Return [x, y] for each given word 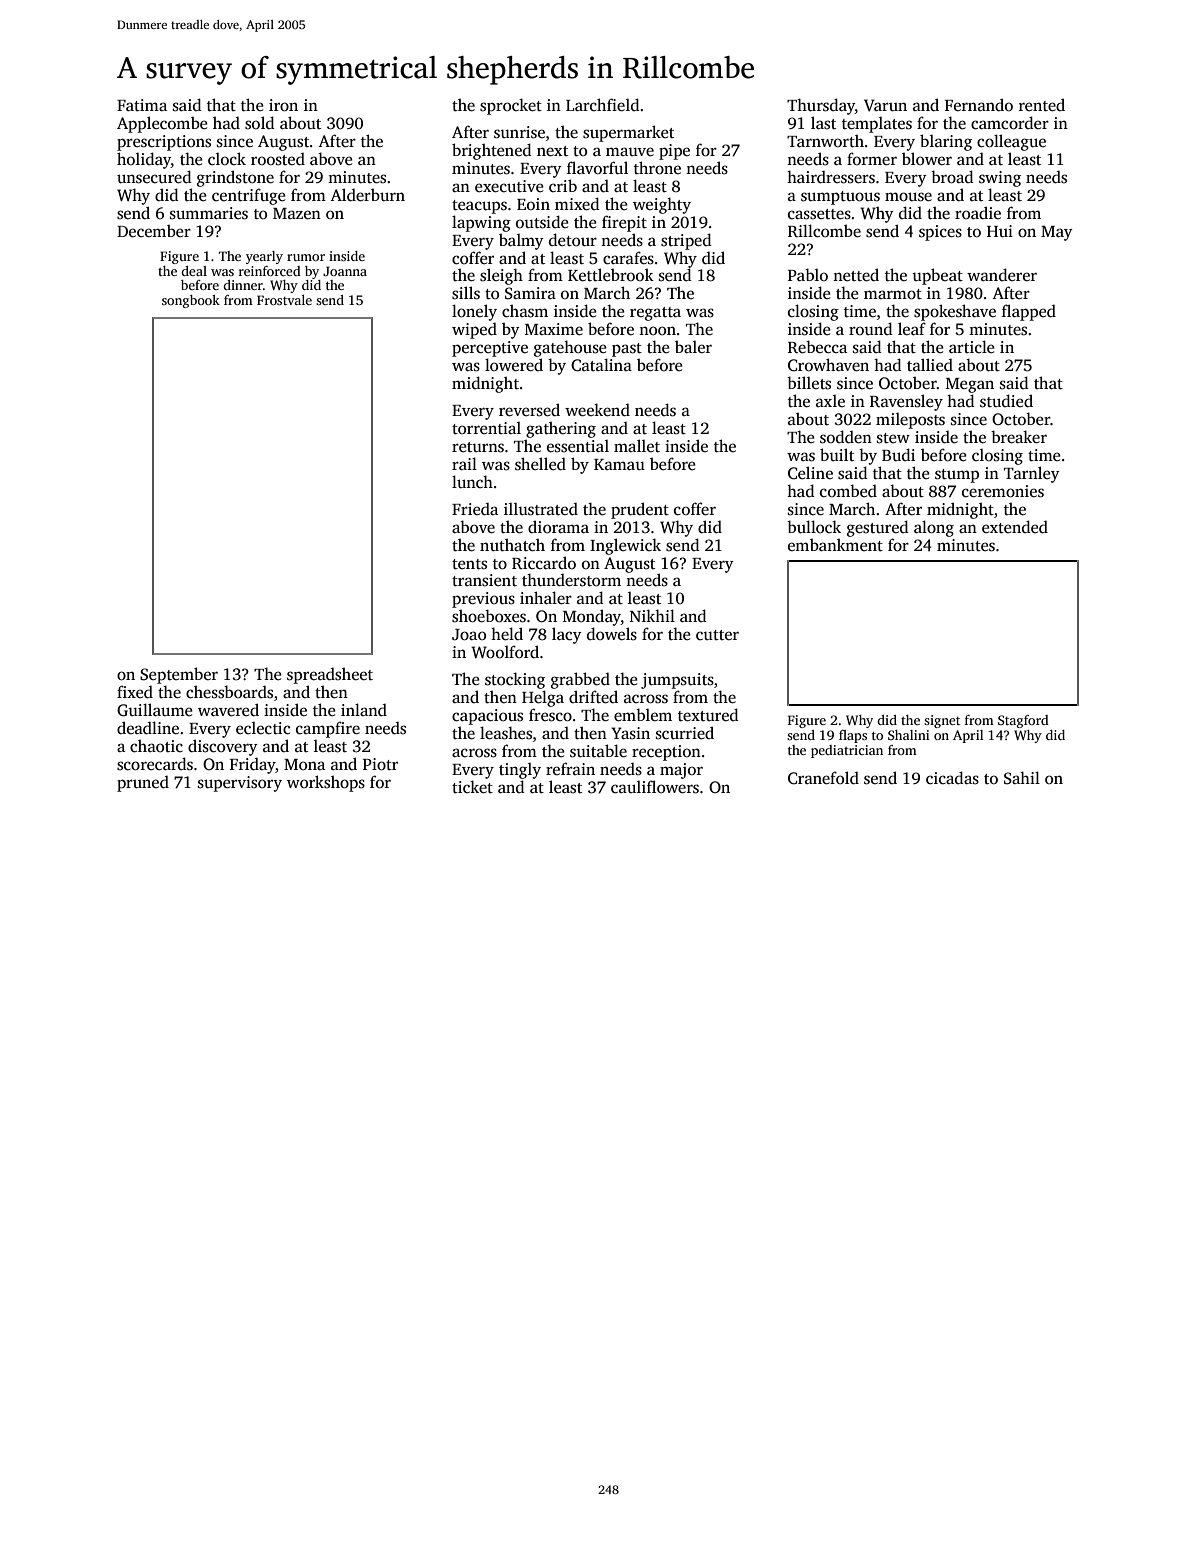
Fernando [979, 105]
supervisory [240, 784]
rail [464, 463]
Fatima [142, 105]
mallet [637, 446]
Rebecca [817, 347]
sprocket [511, 106]
